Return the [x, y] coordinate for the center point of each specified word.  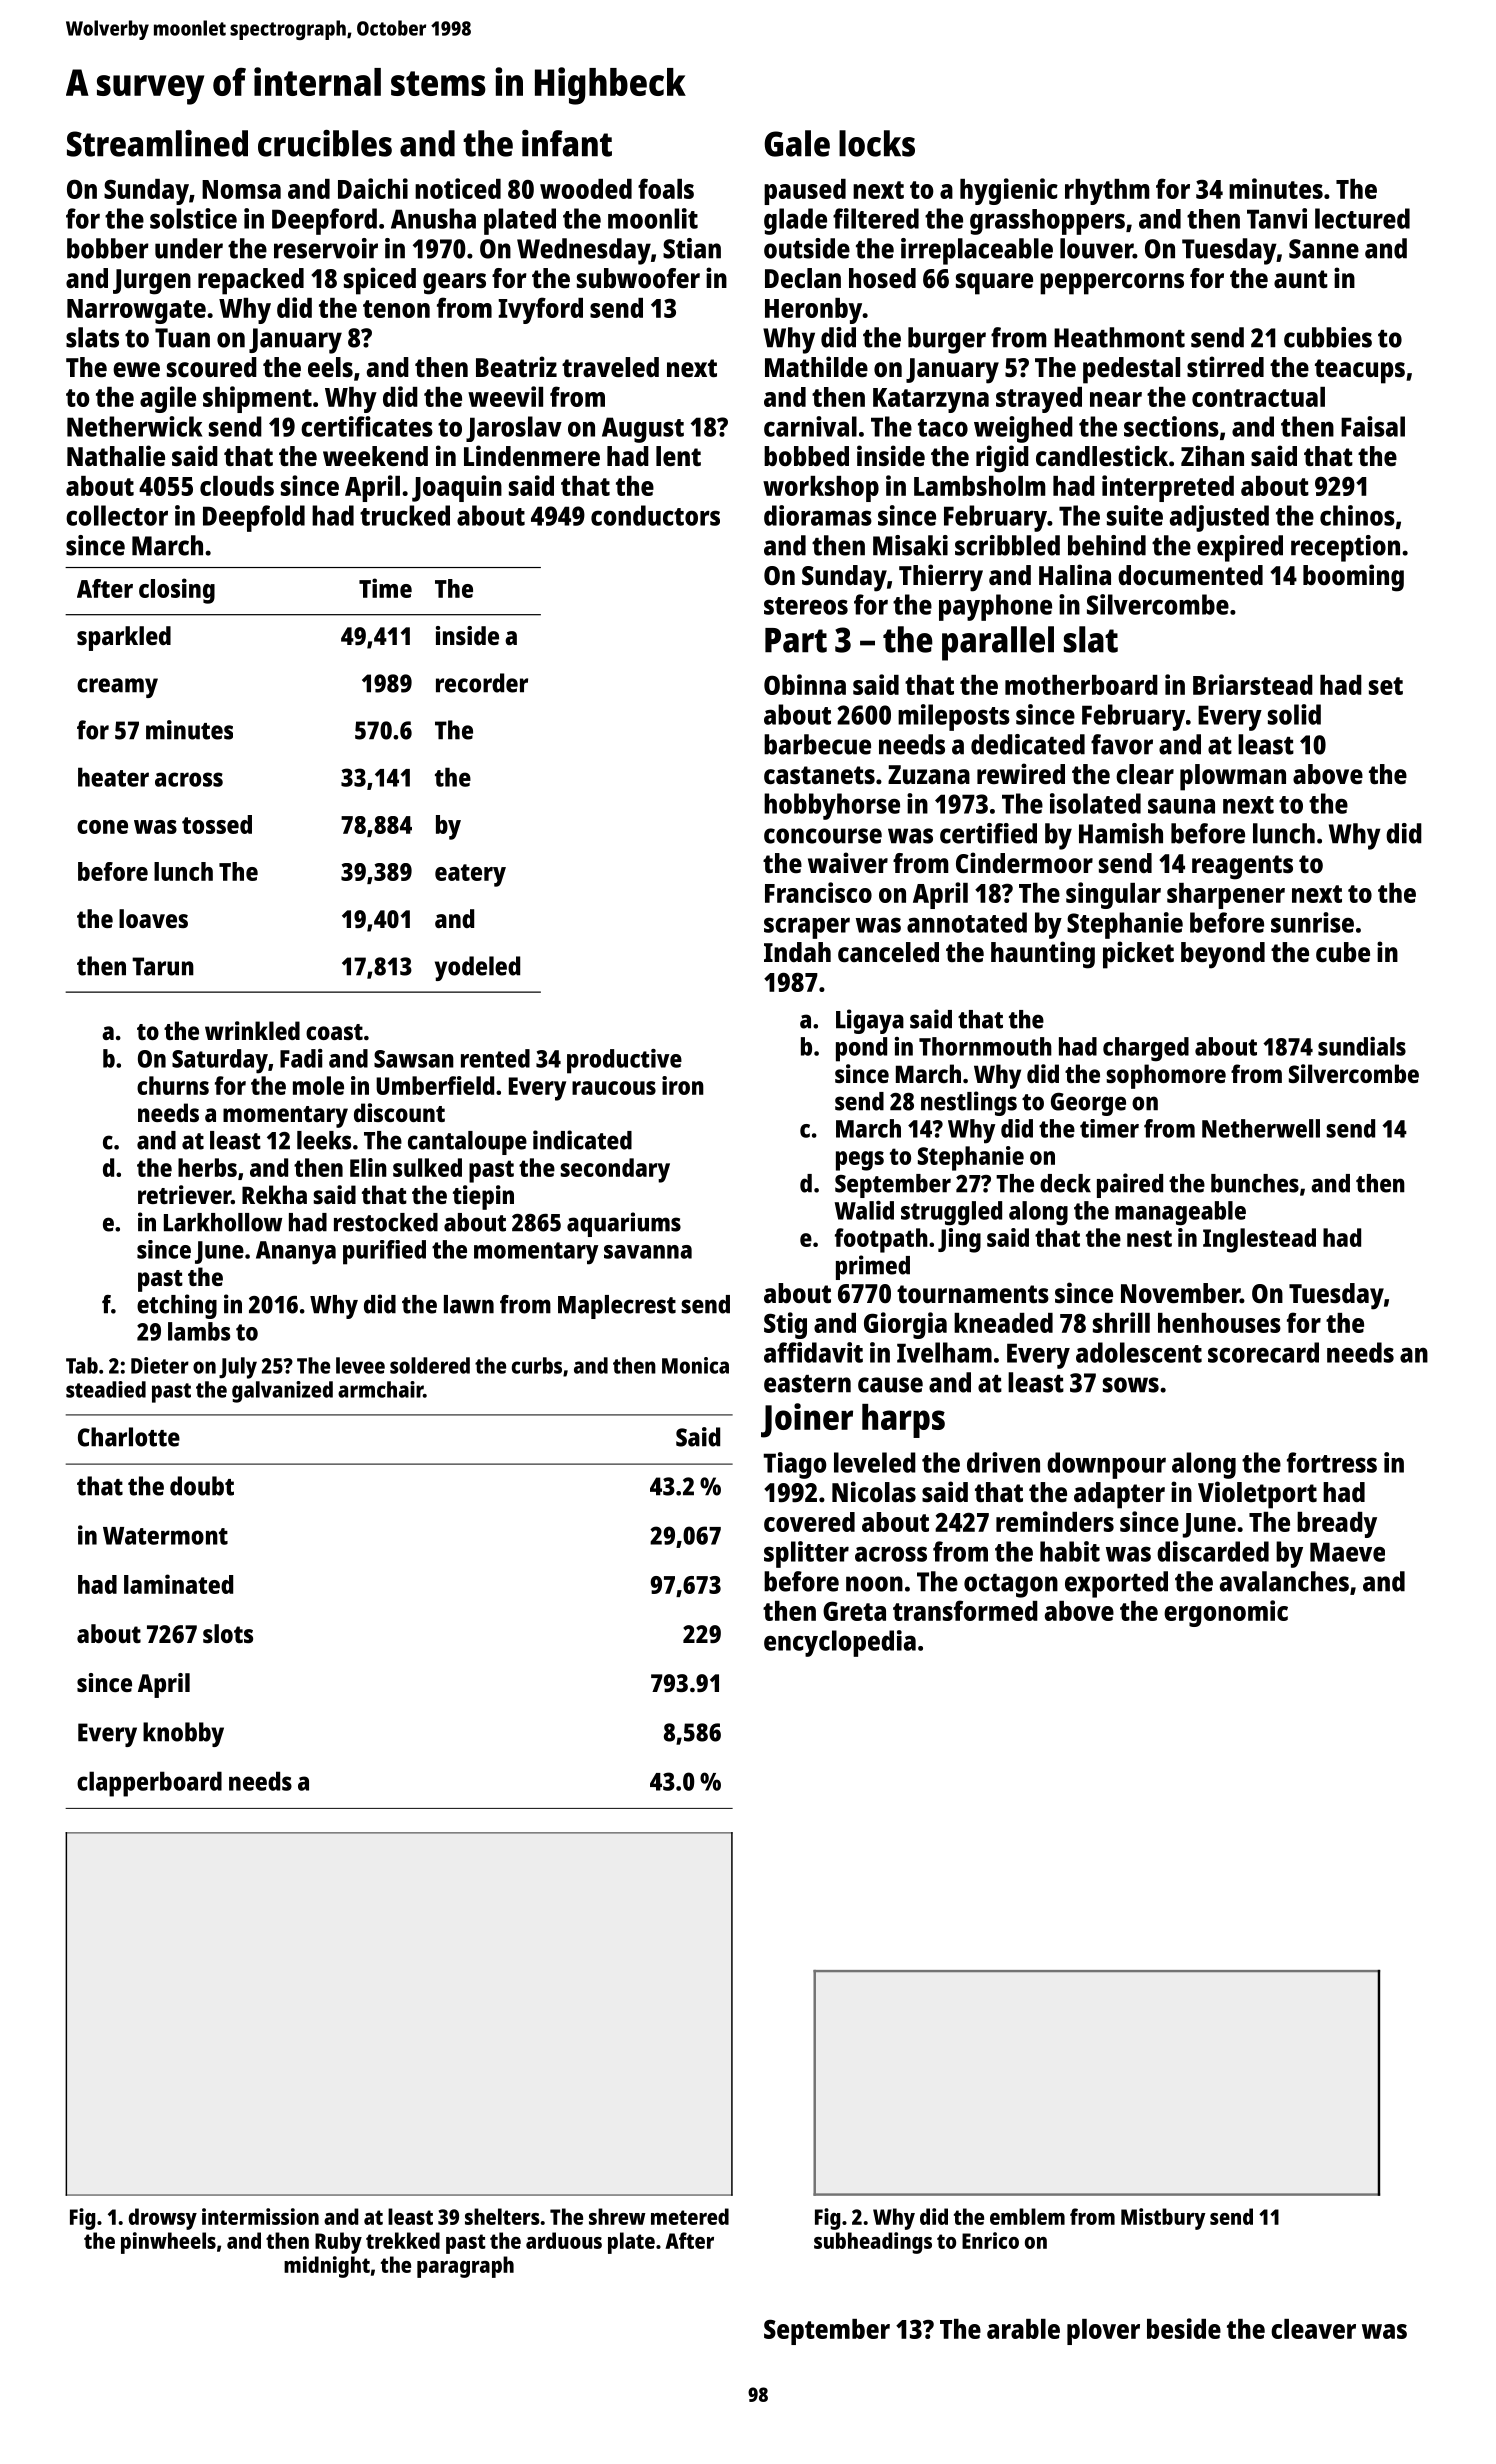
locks [877, 143]
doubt [202, 1486]
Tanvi [1277, 218]
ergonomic [1226, 1613]
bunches [1255, 1183]
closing [177, 591]
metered [690, 2216]
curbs [537, 1365]
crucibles [325, 143]
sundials [1362, 1046]
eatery [470, 875]
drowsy [163, 2219]
